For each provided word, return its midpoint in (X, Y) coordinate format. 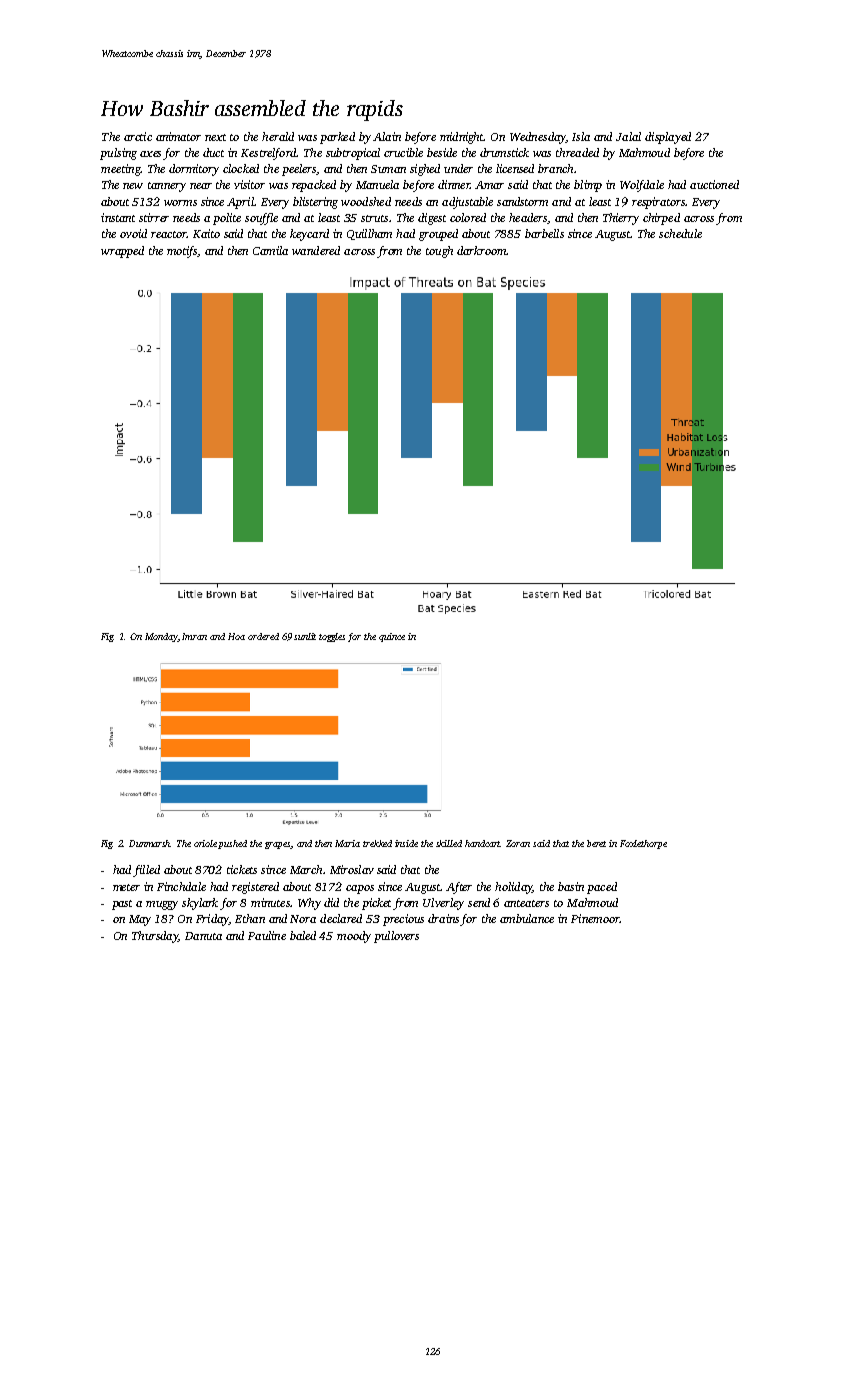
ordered (263, 636)
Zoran (518, 843)
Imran (194, 636)
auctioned (714, 184)
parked (337, 138)
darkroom (481, 250)
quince (392, 637)
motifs (182, 252)
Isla (581, 136)
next (215, 137)
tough (439, 252)
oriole (205, 843)
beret (596, 843)
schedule (680, 233)
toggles (332, 637)
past (122, 905)
